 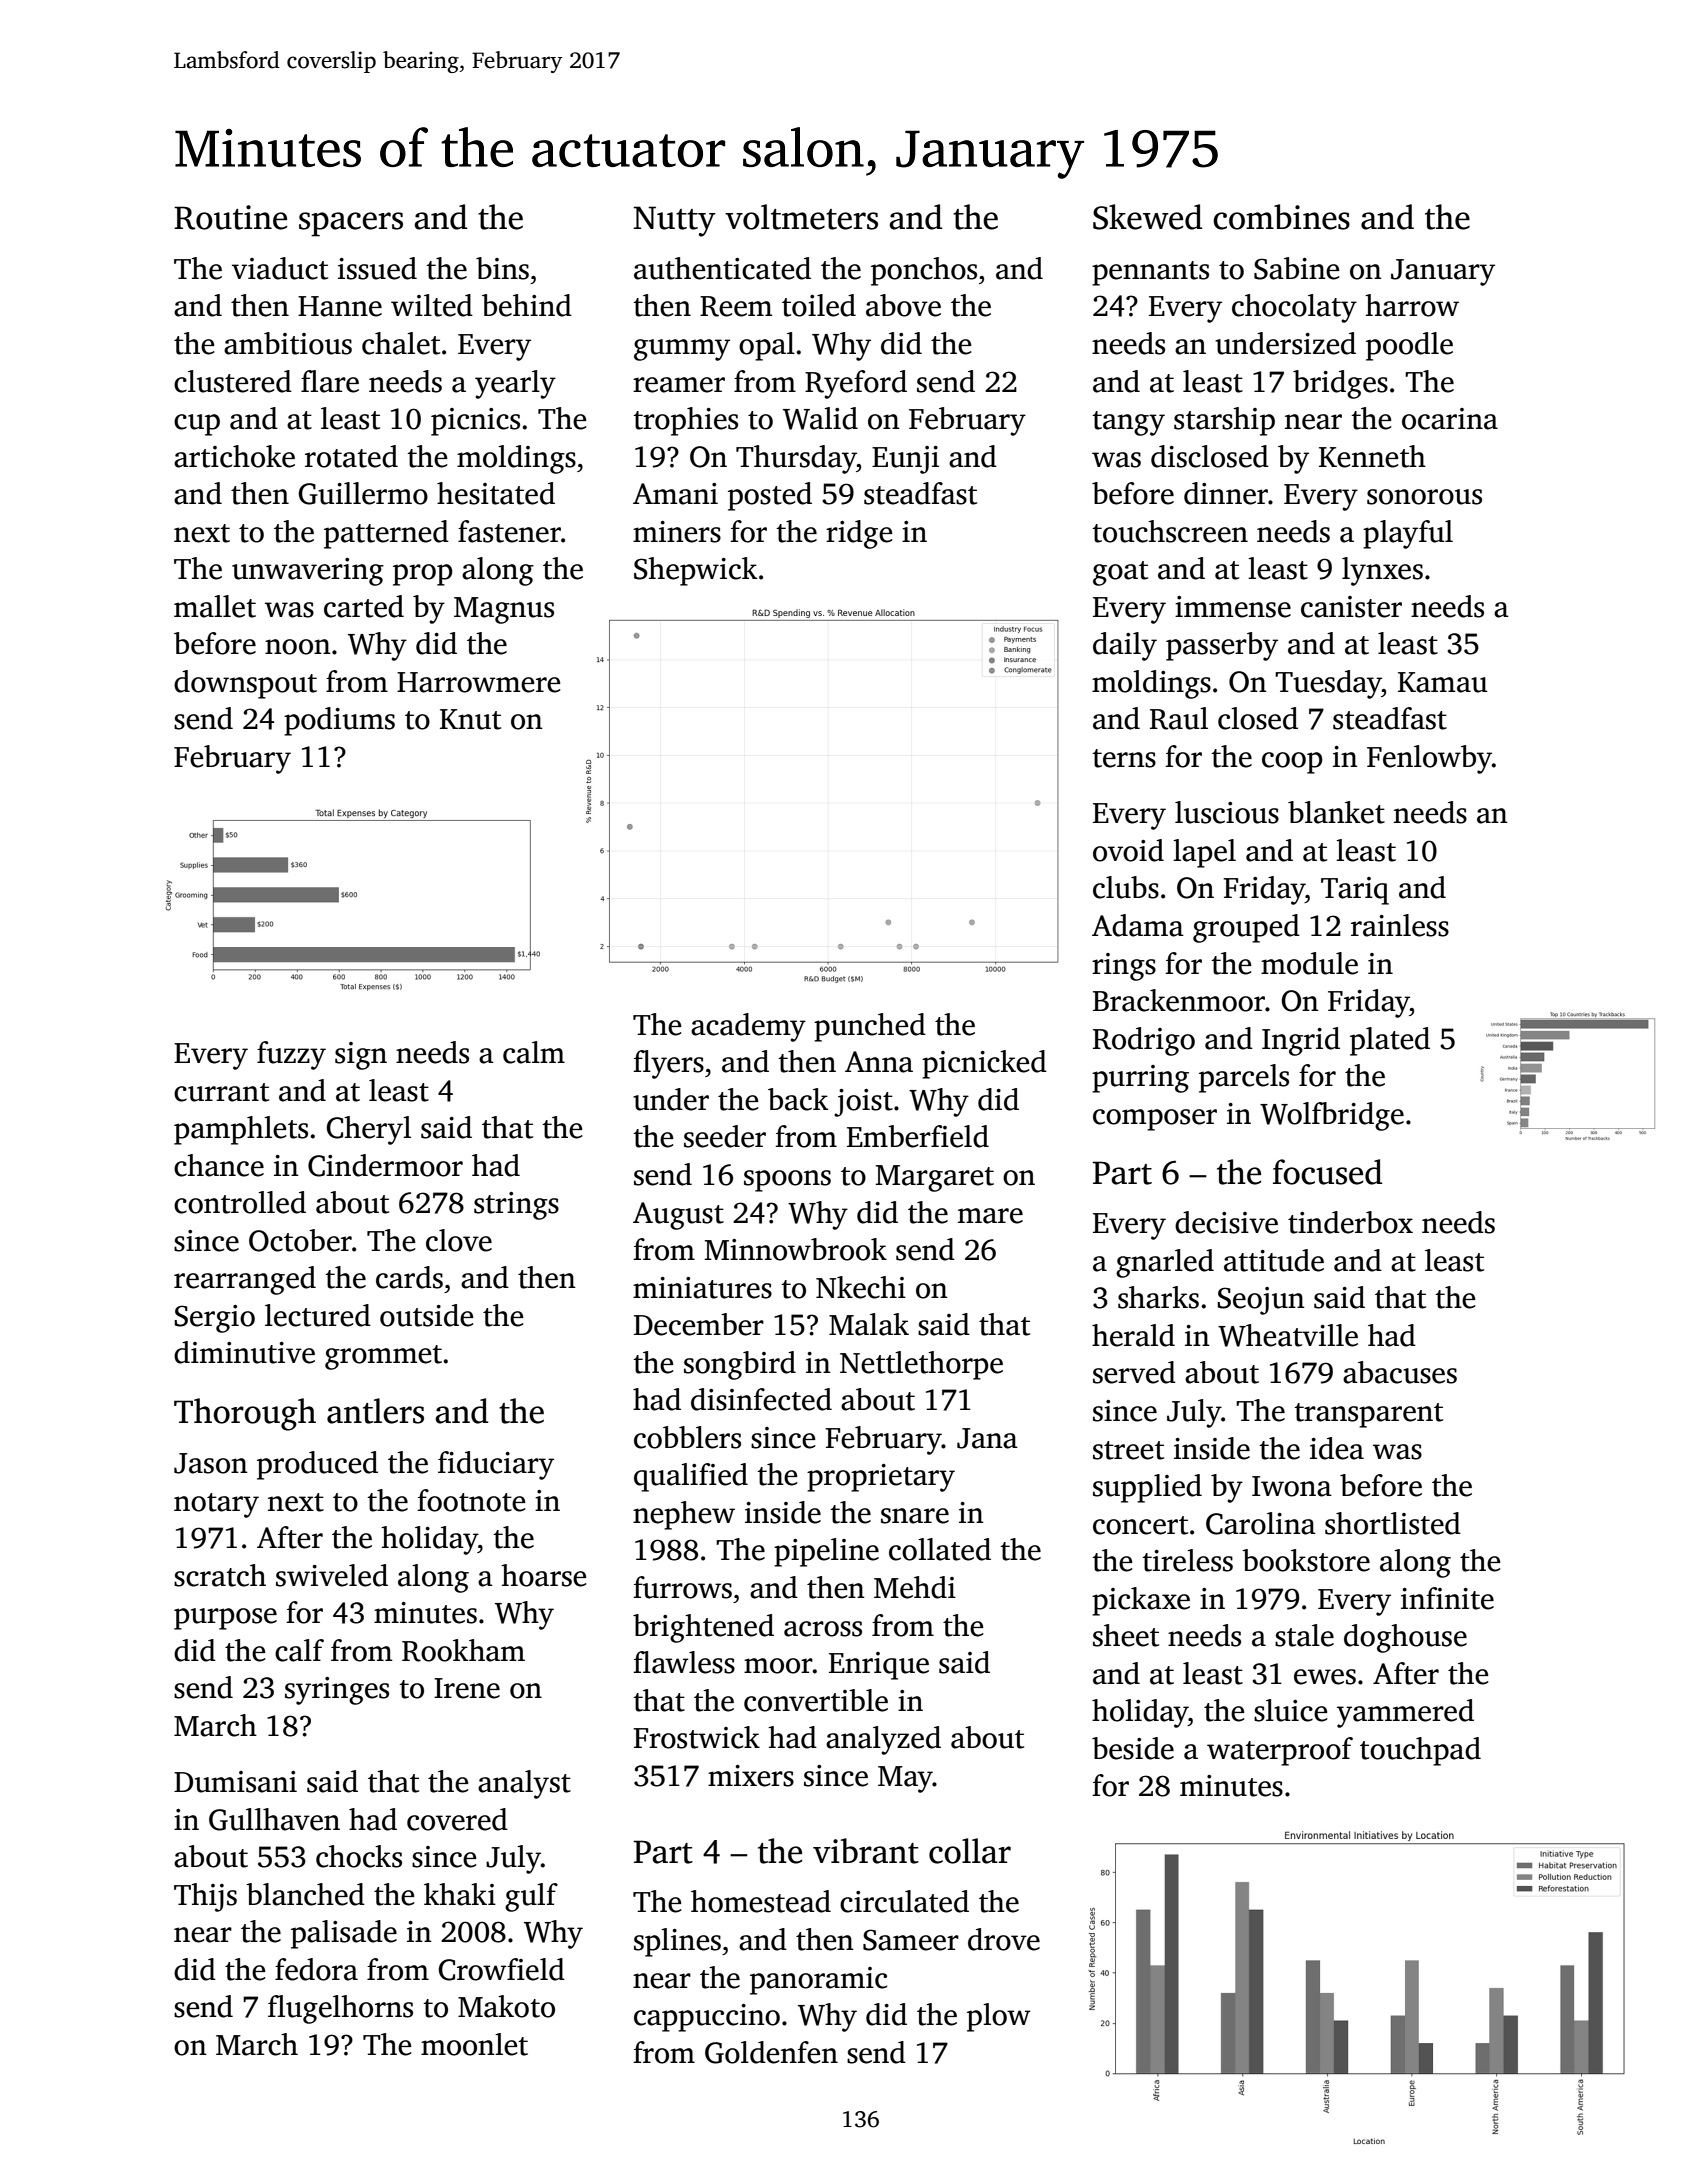 I want to click on Amani, so click(x=675, y=494).
